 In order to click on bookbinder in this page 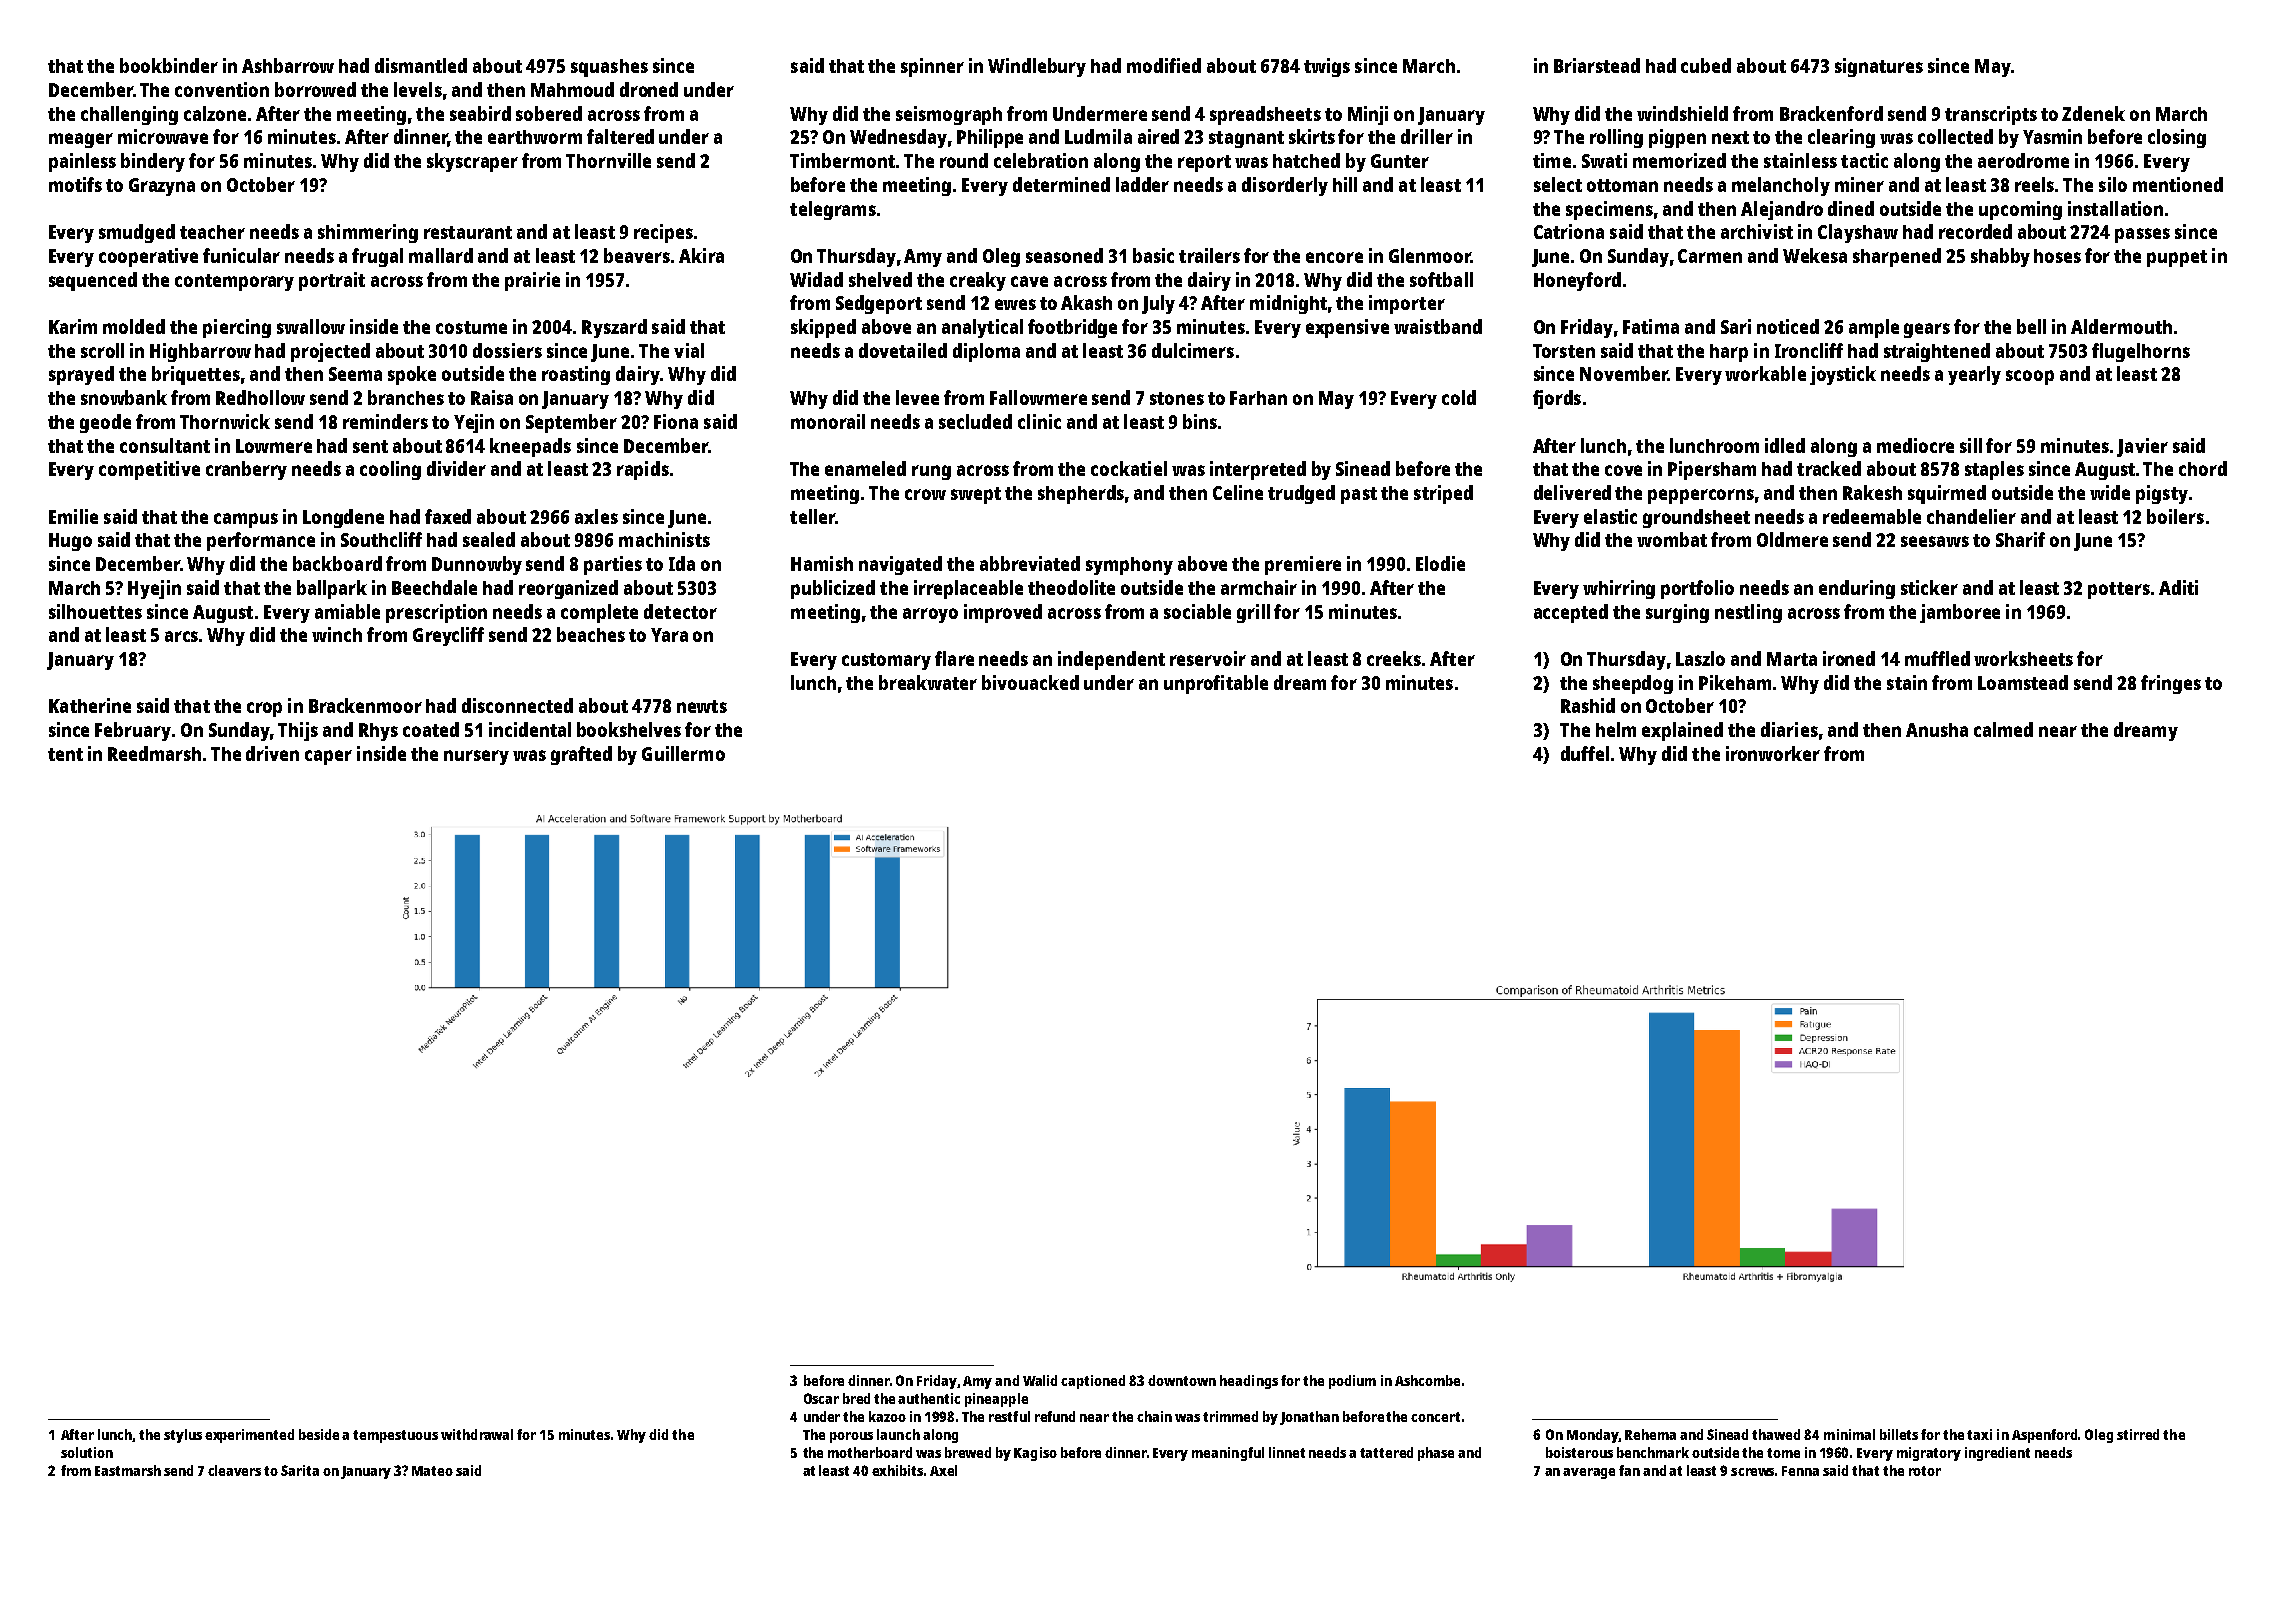, I will do `click(169, 65)`.
